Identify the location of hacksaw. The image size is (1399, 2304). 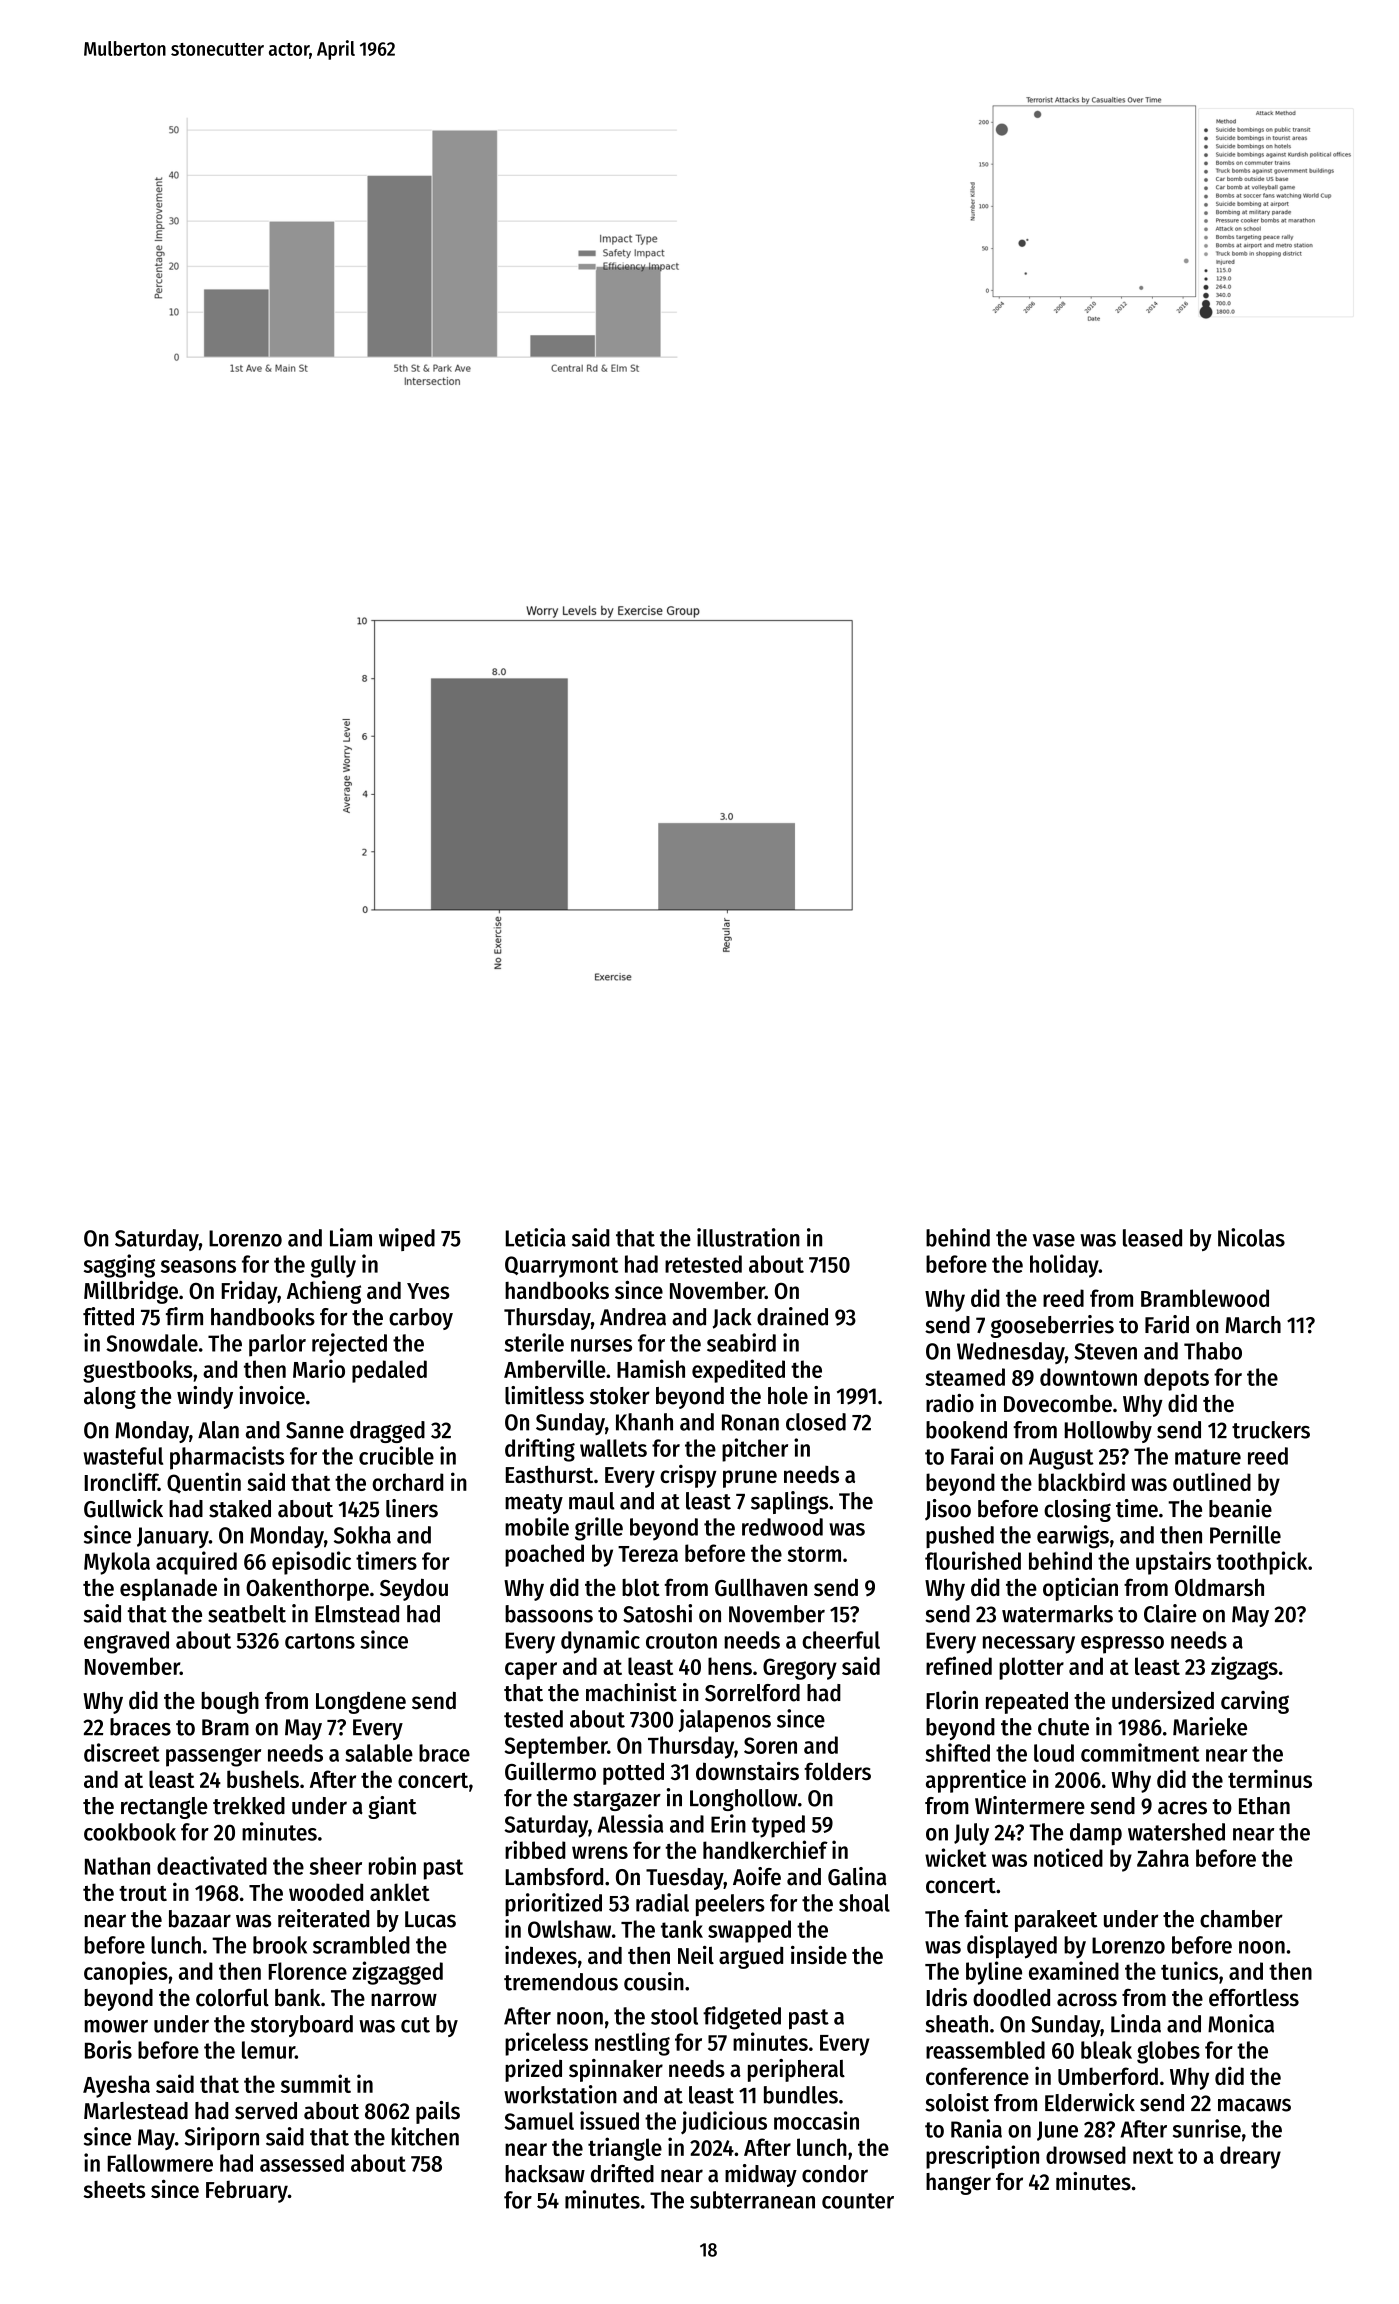
(545, 2174).
